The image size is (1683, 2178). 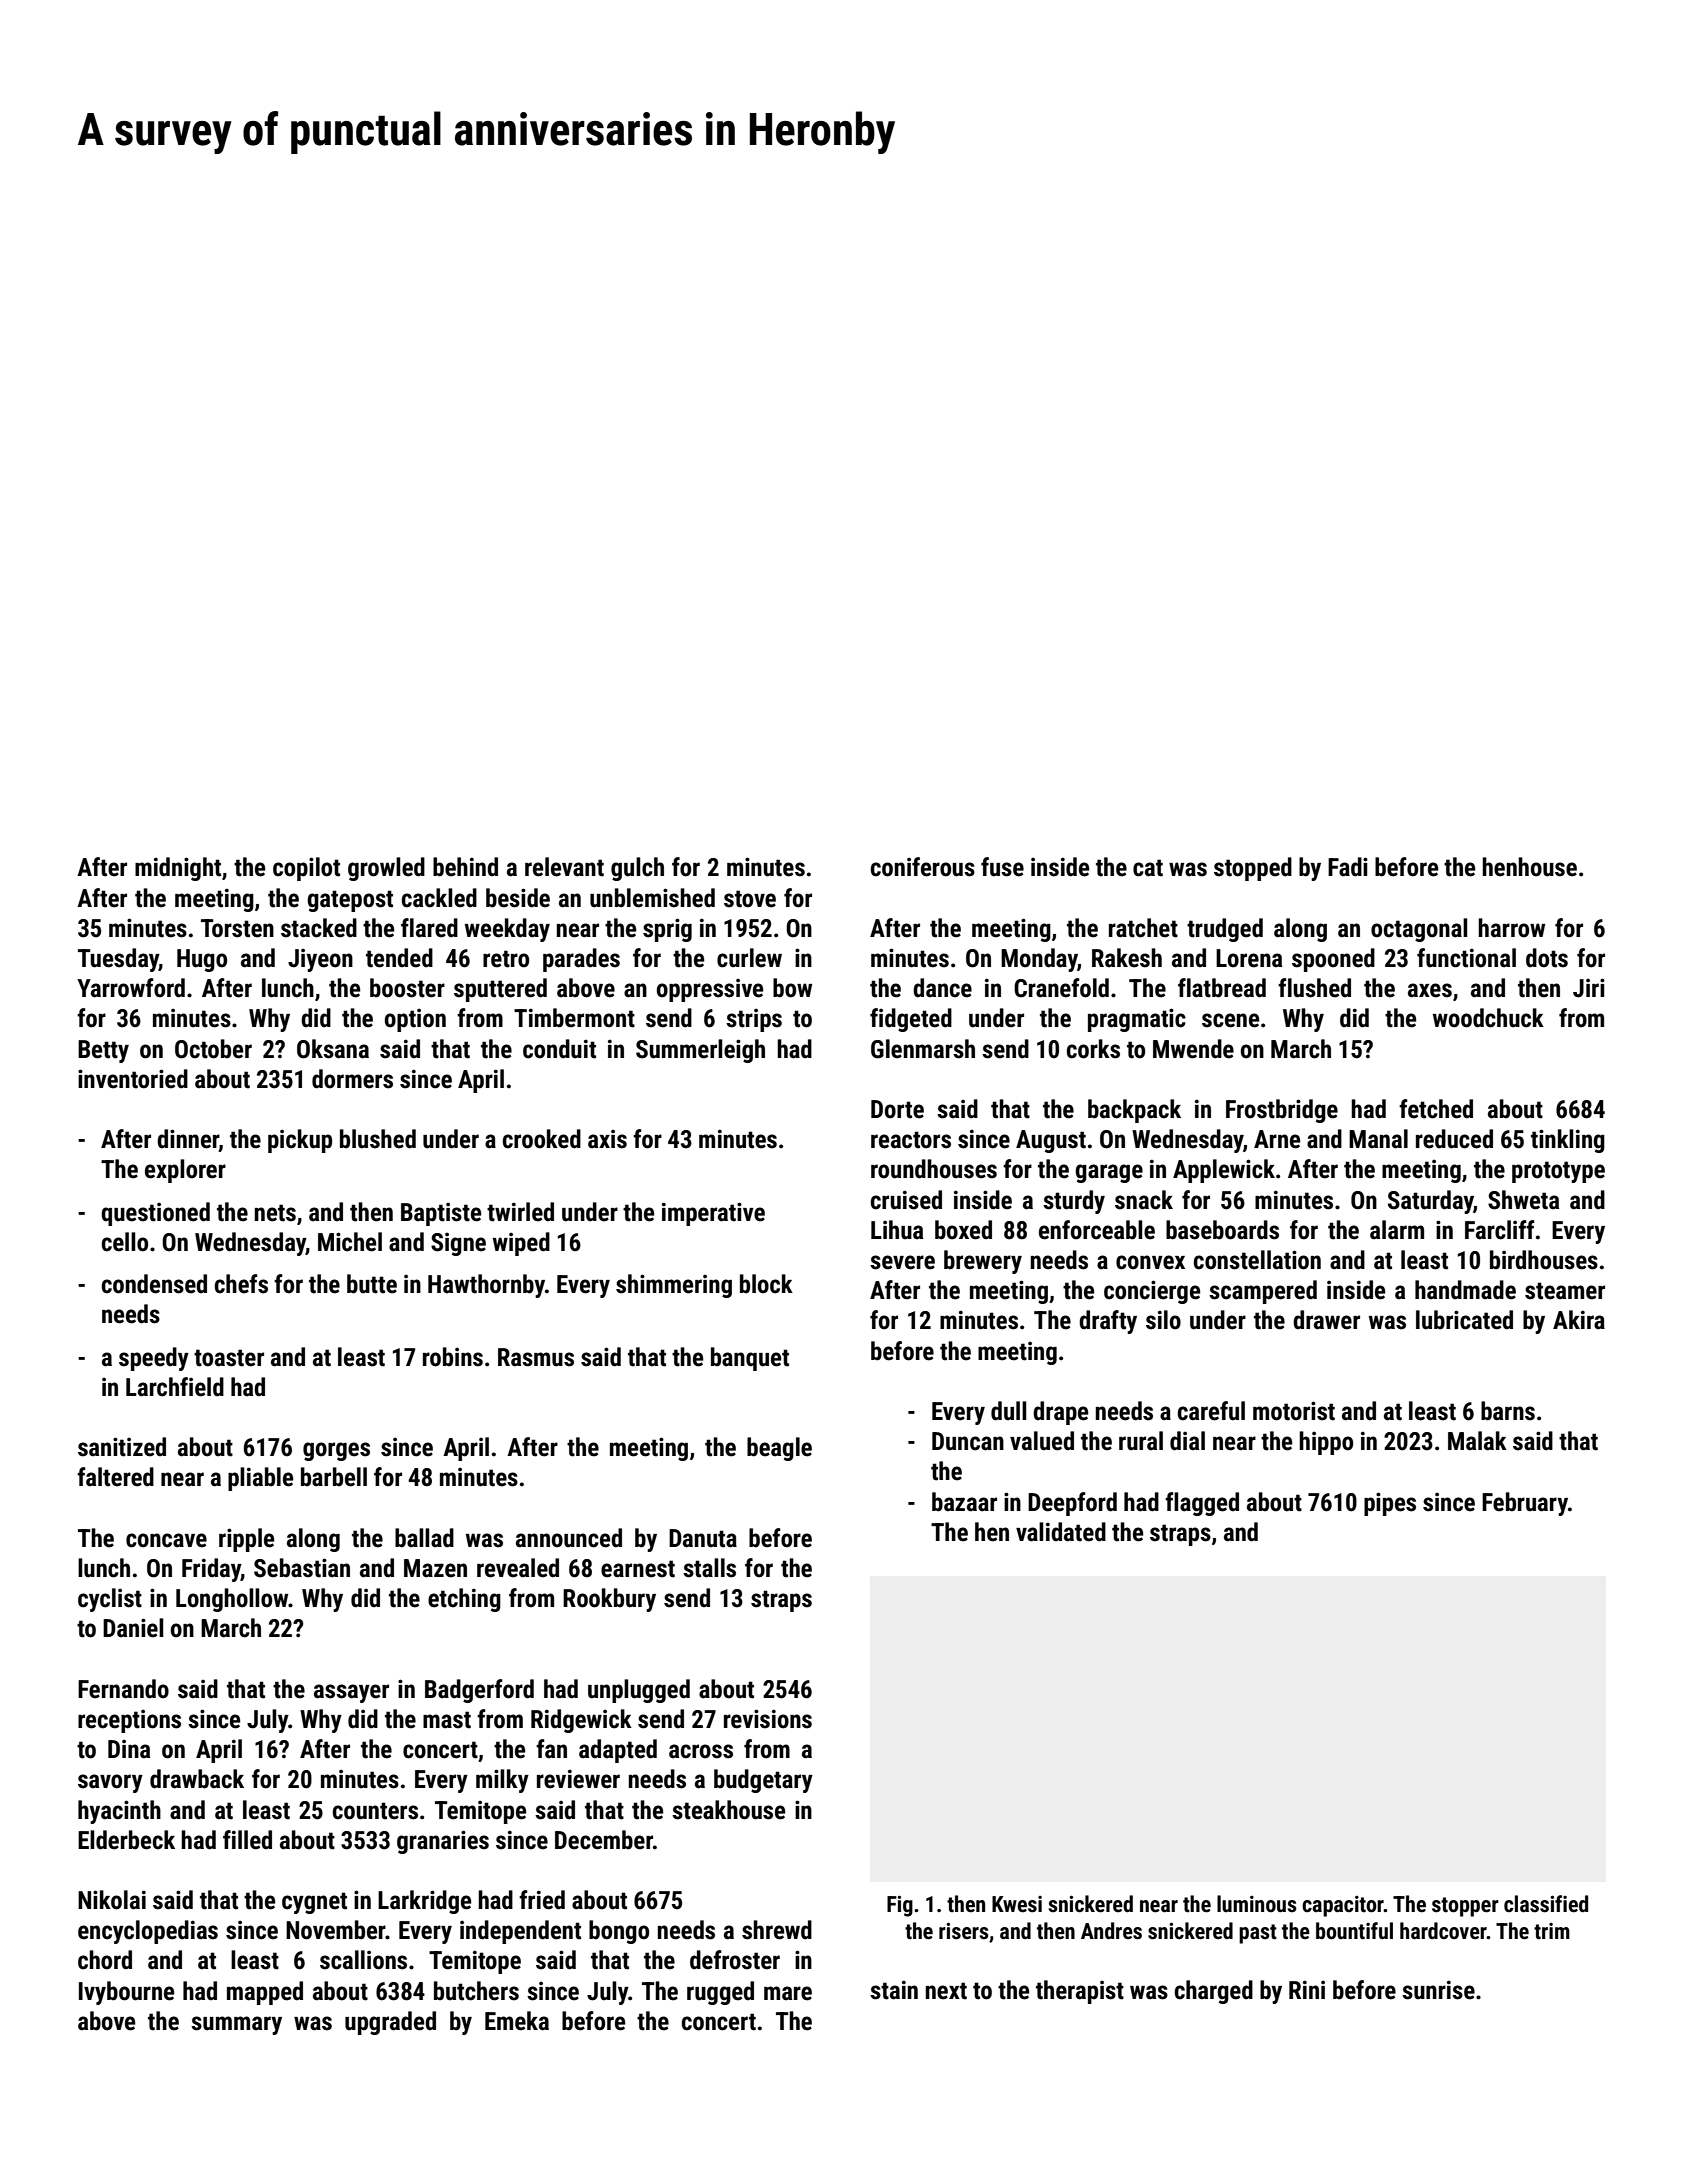 I want to click on constellation, so click(x=1257, y=1260).
